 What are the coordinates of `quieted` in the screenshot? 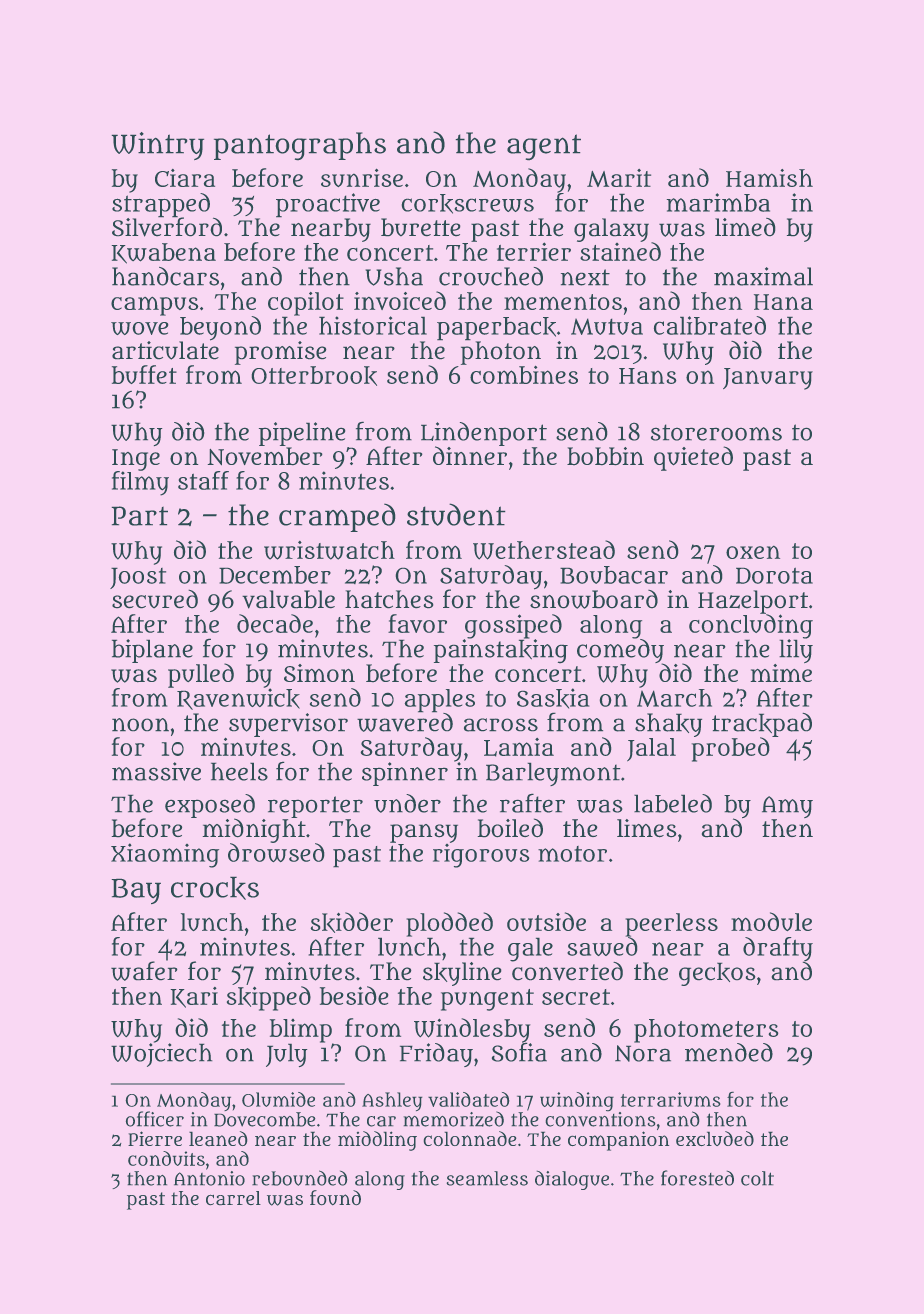 It's located at (693, 458).
